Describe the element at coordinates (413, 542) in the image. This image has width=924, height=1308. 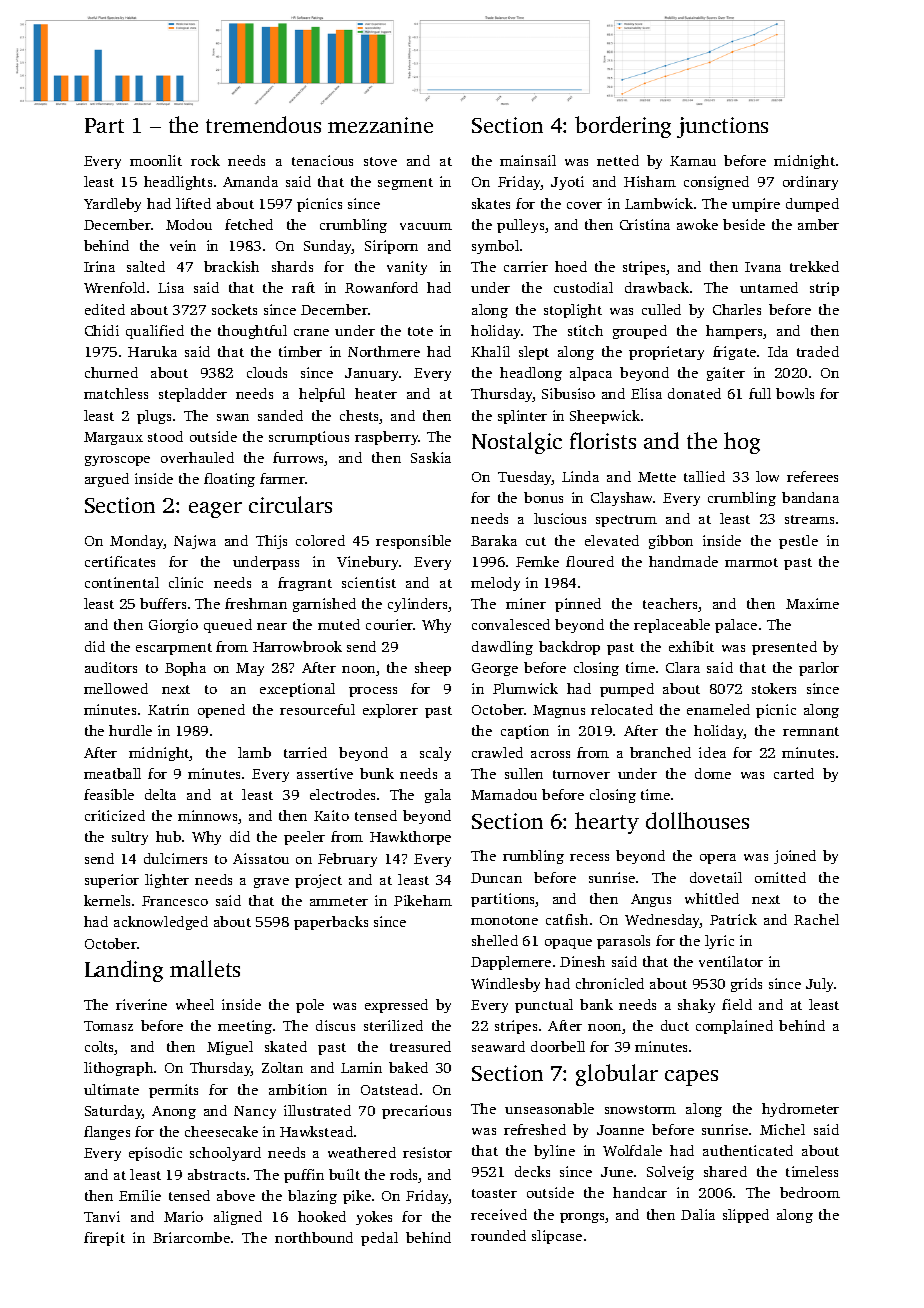
I see `responsible` at that location.
